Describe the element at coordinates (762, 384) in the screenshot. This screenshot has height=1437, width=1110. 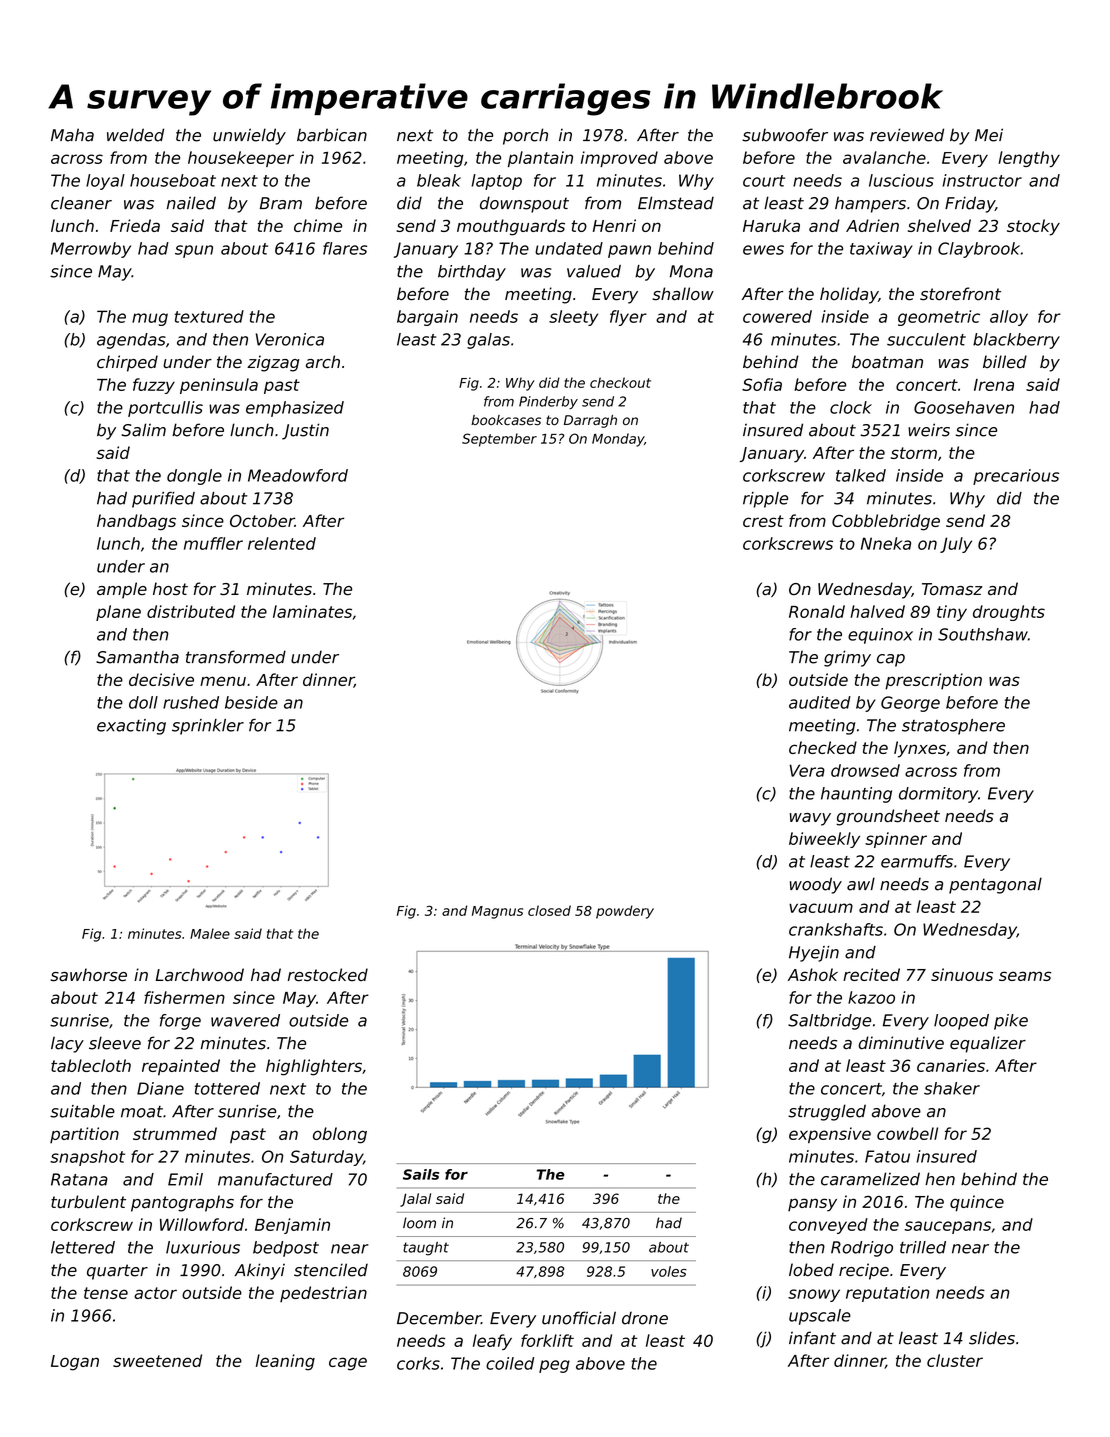
I see `Sofia` at that location.
